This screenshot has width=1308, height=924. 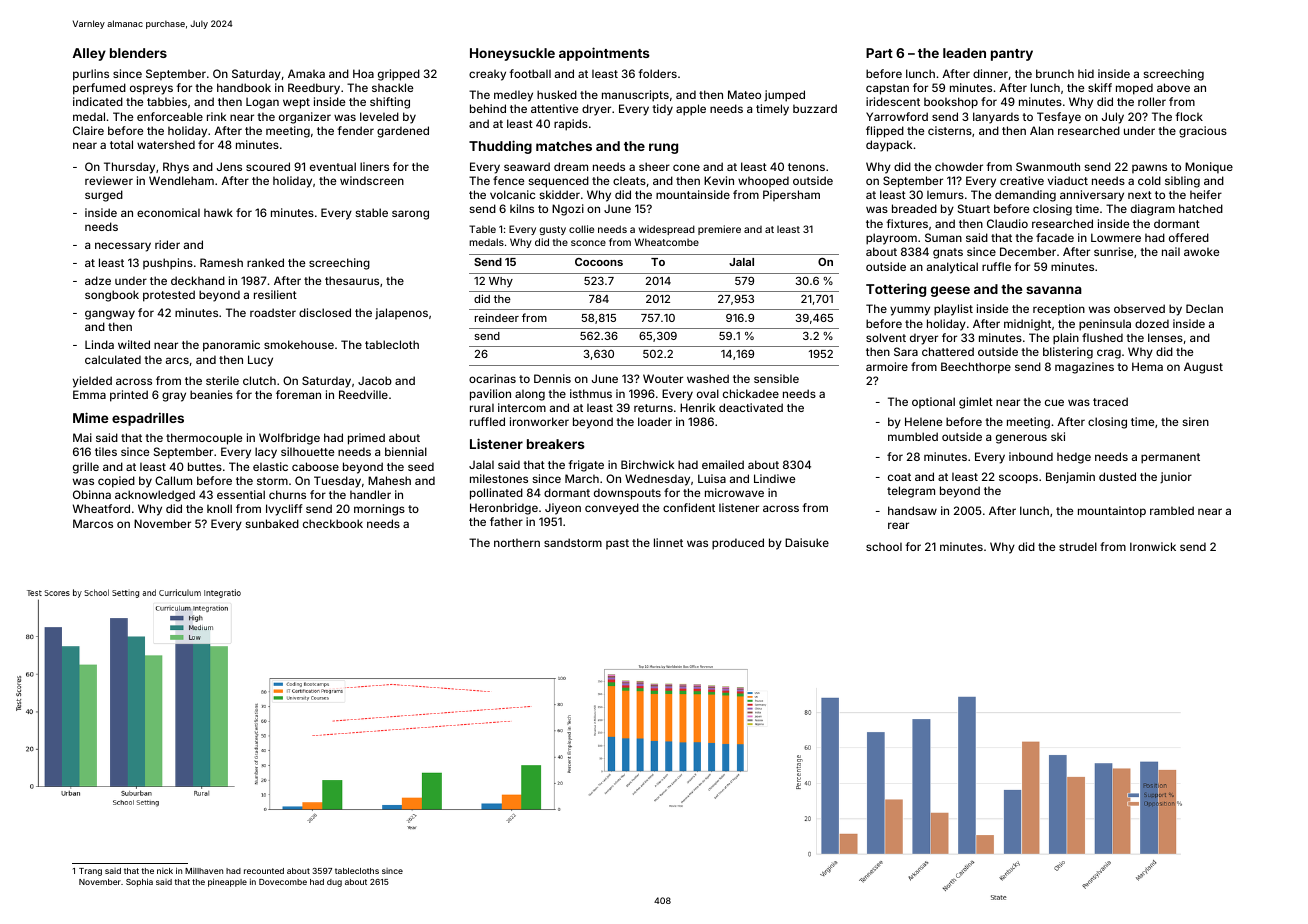 What do you see at coordinates (264, 871) in the screenshot?
I see `recounted` at bounding box center [264, 871].
